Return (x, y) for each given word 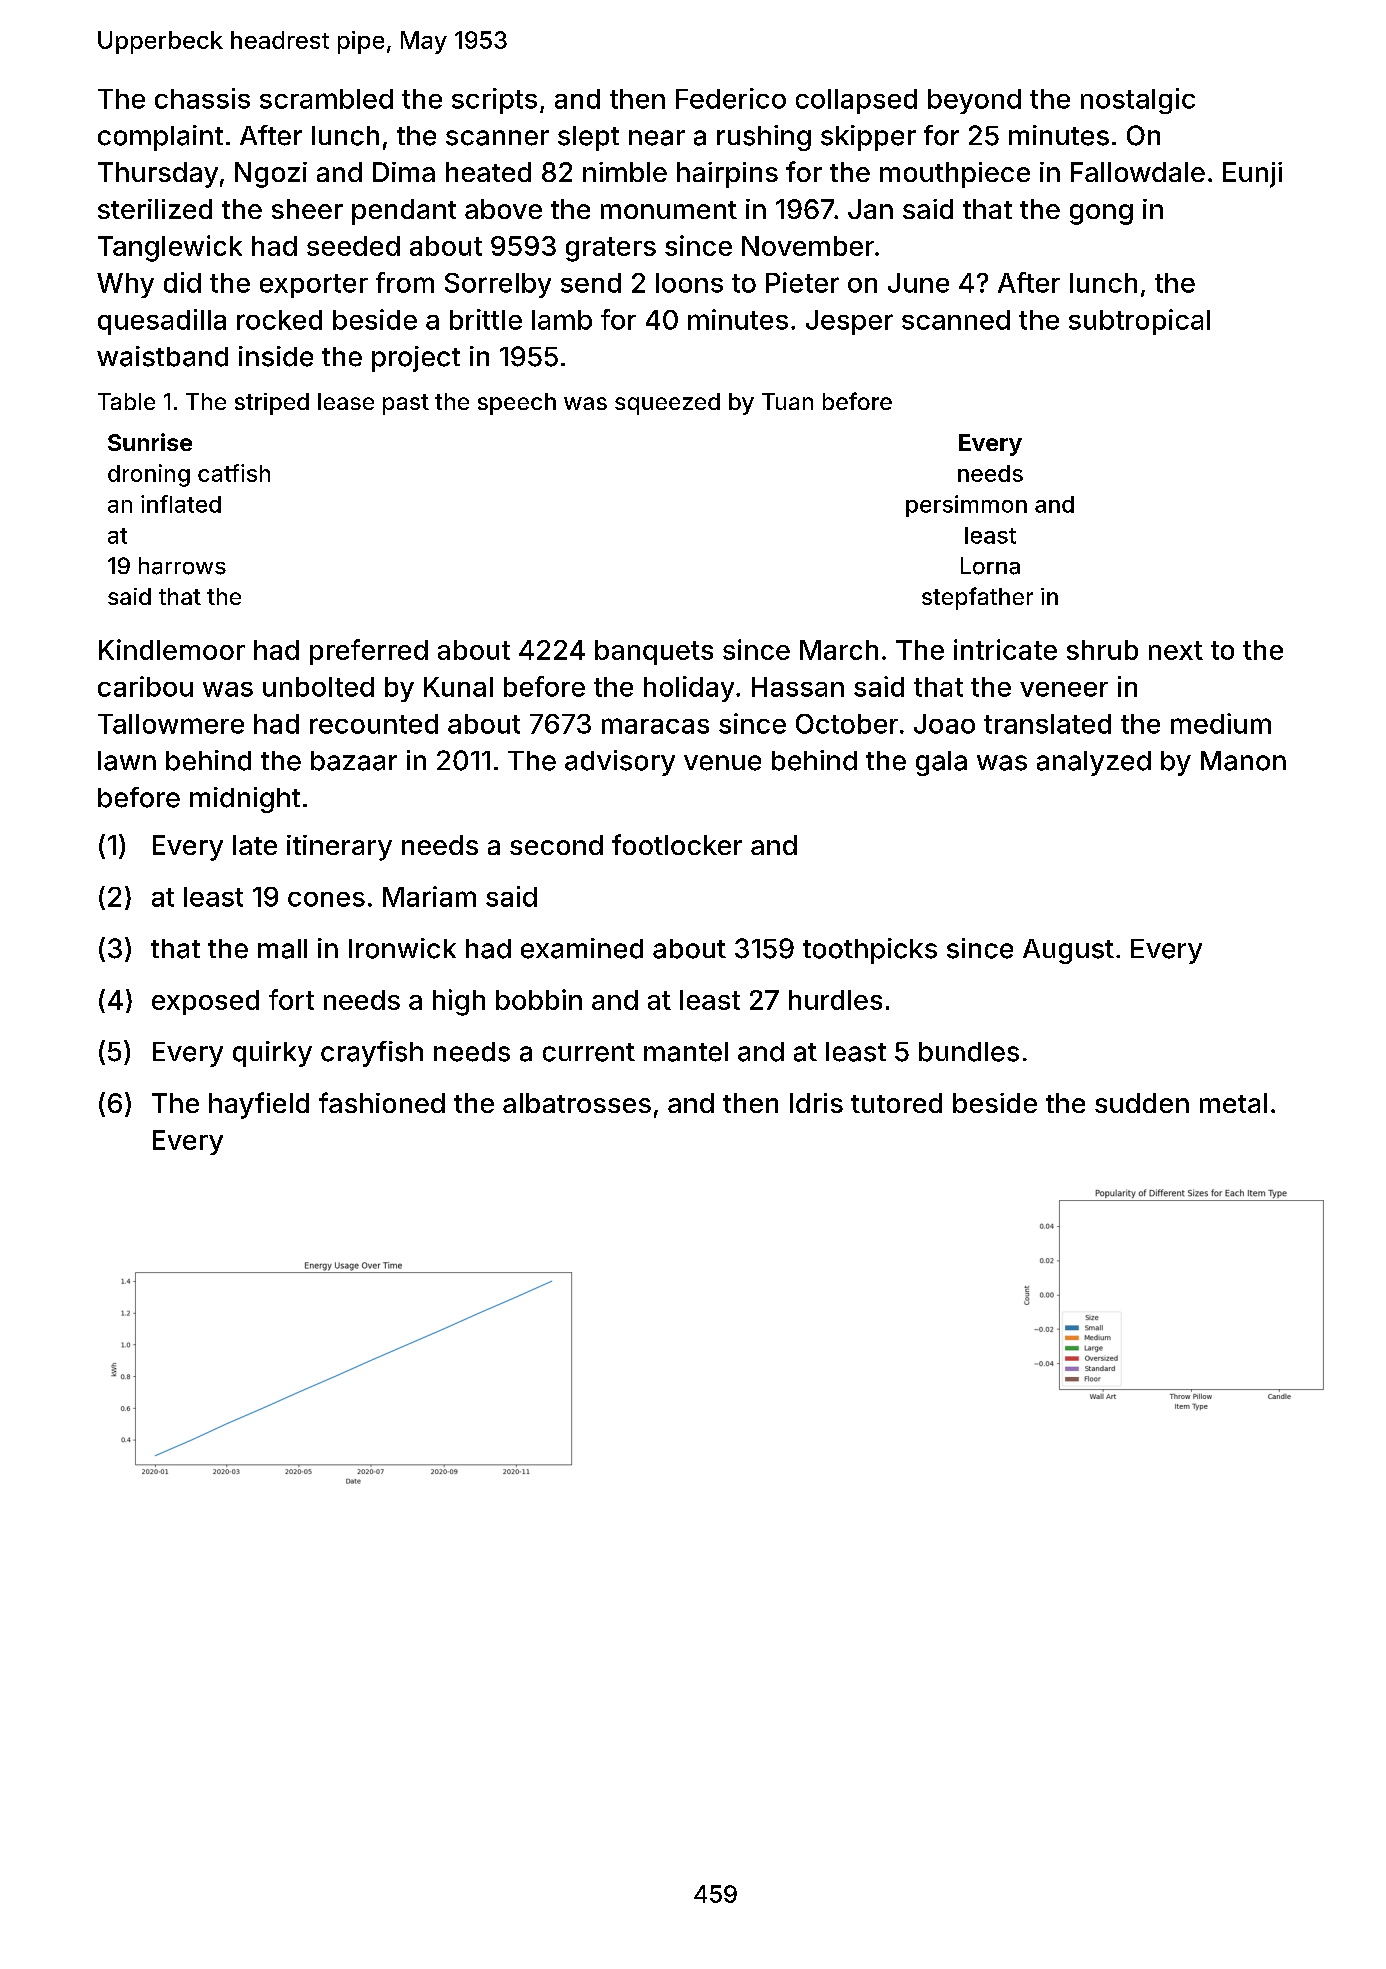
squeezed (667, 404)
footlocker (677, 844)
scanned (956, 320)
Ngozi (271, 175)
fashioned (382, 1102)
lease (346, 401)
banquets (654, 652)
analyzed (1094, 763)
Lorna (990, 566)
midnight (245, 800)
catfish (234, 473)
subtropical (1139, 322)
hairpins (727, 175)
